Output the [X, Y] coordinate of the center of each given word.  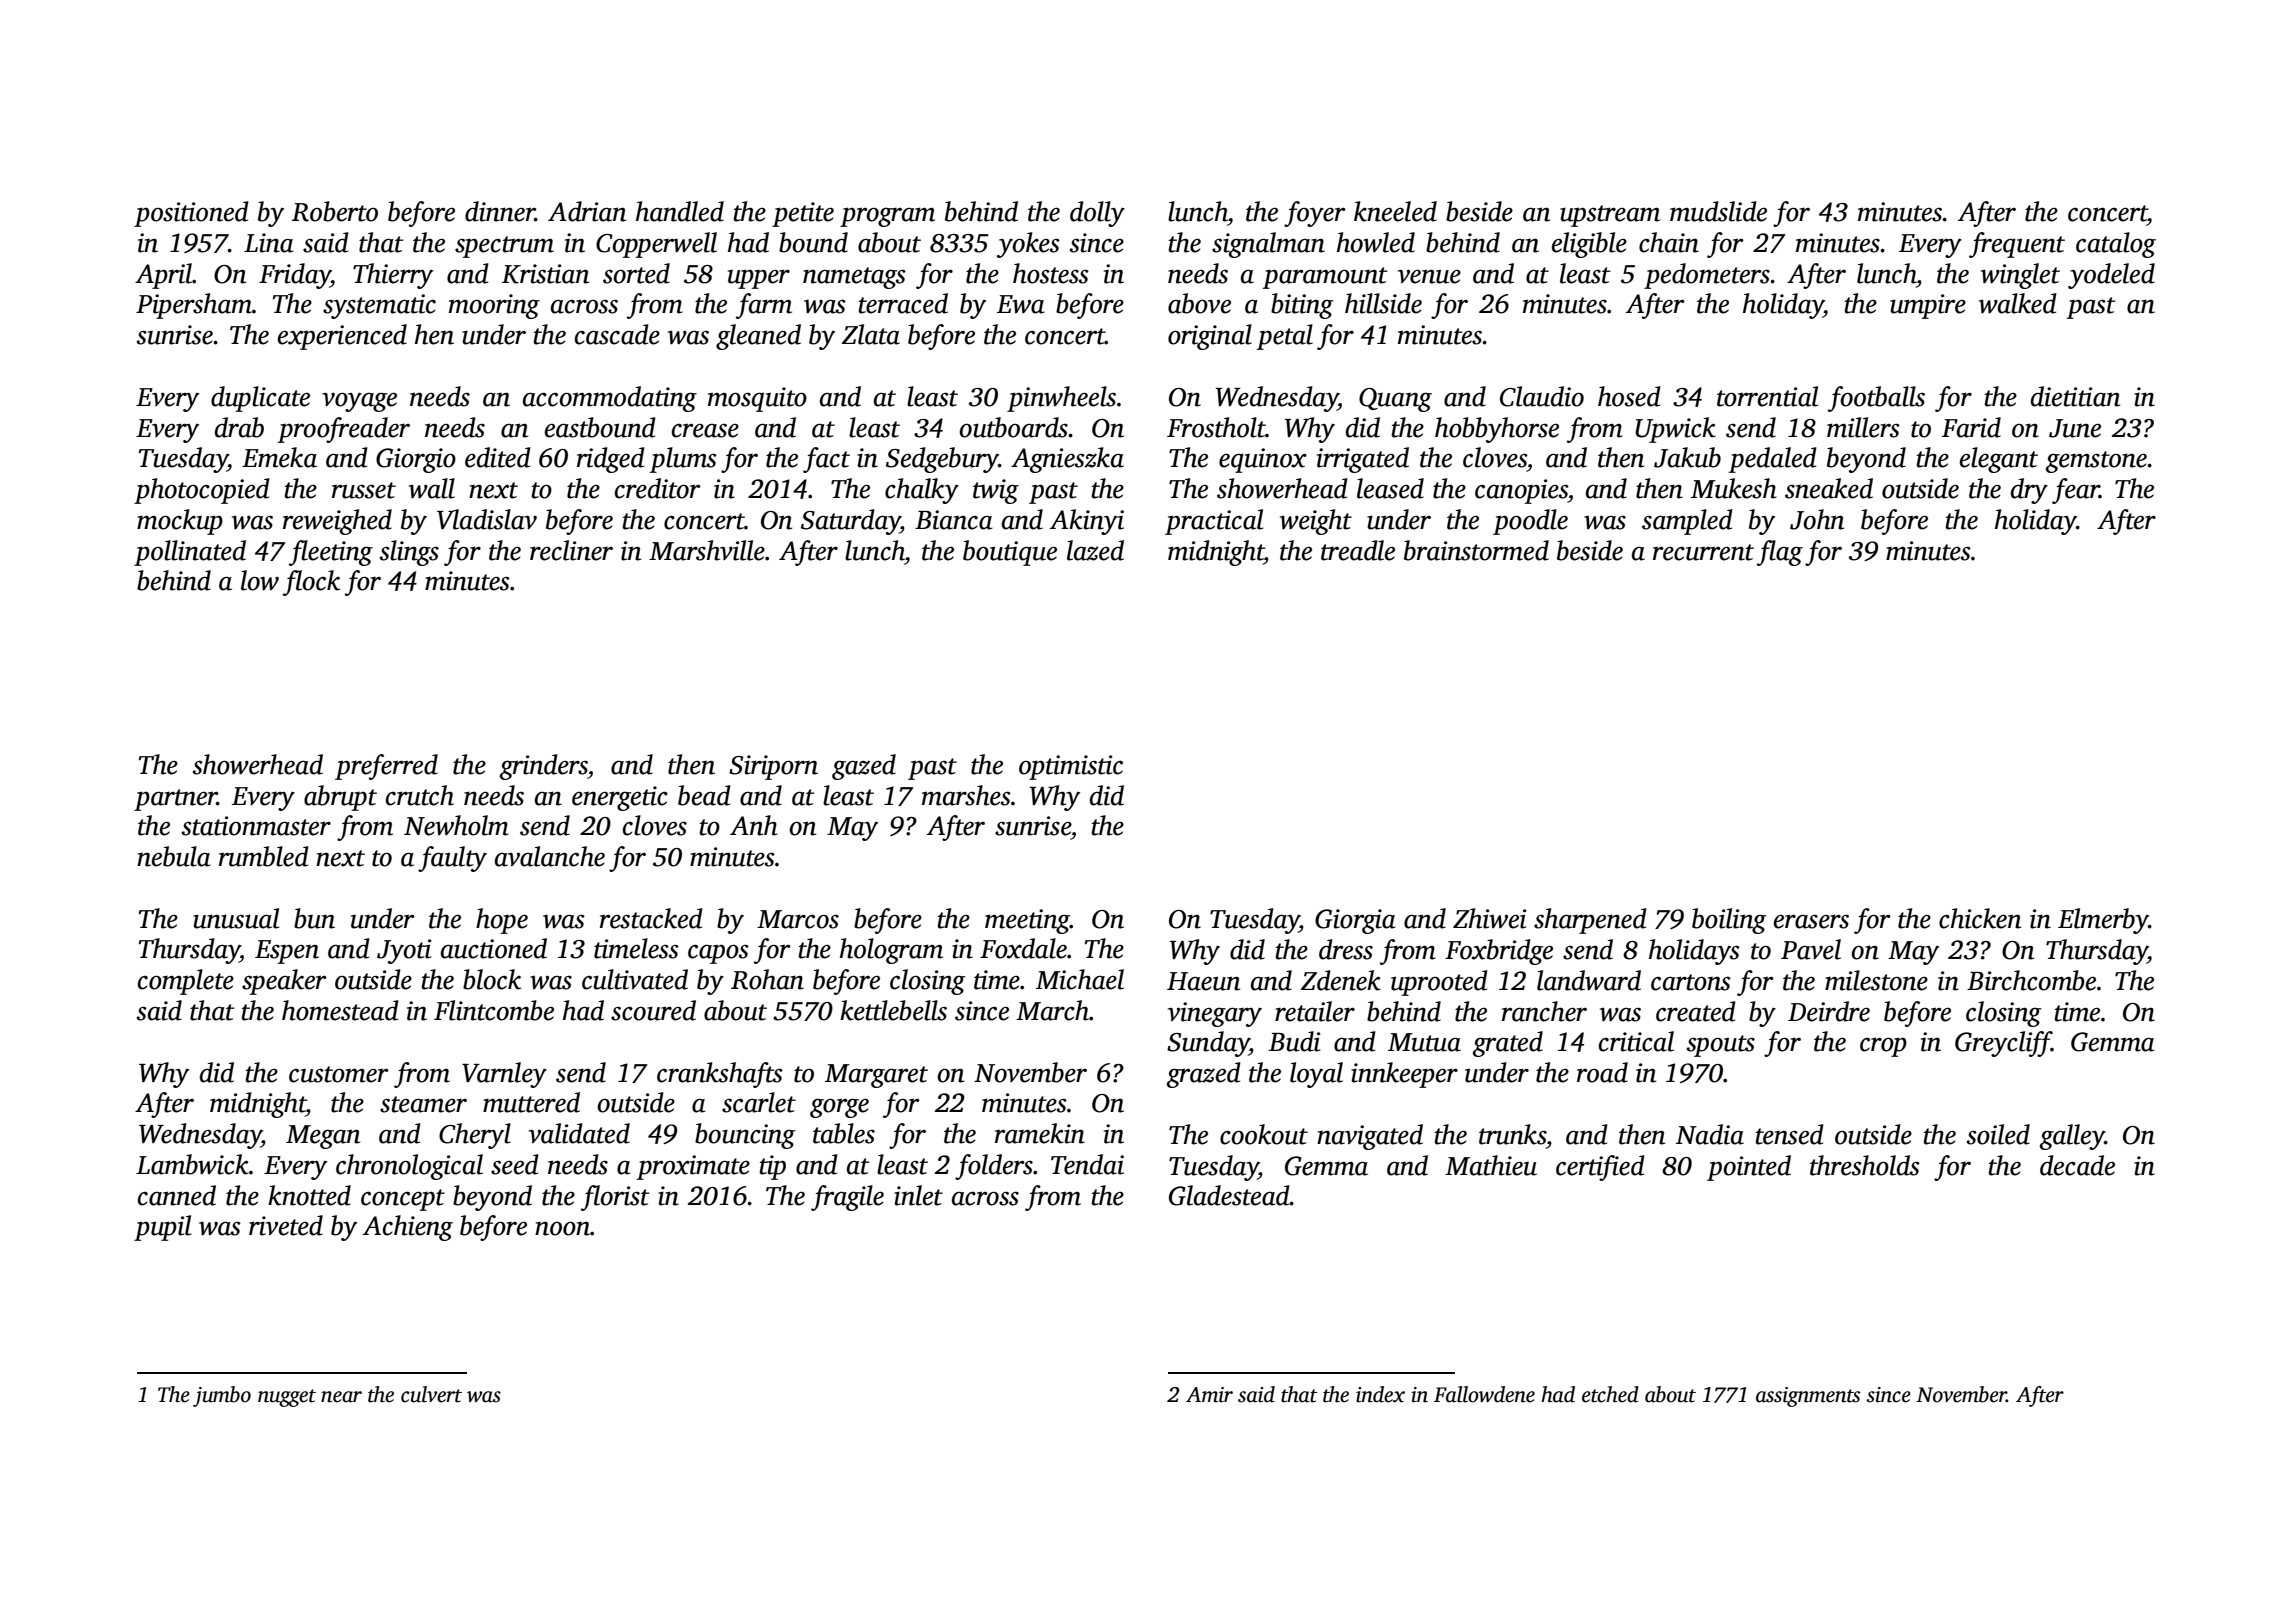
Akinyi [1087, 522]
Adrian [587, 211]
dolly [1097, 214]
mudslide [1718, 211]
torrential [1767, 396]
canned [177, 1195]
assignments [1808, 1397]
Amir [1209, 1395]
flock [311, 583]
